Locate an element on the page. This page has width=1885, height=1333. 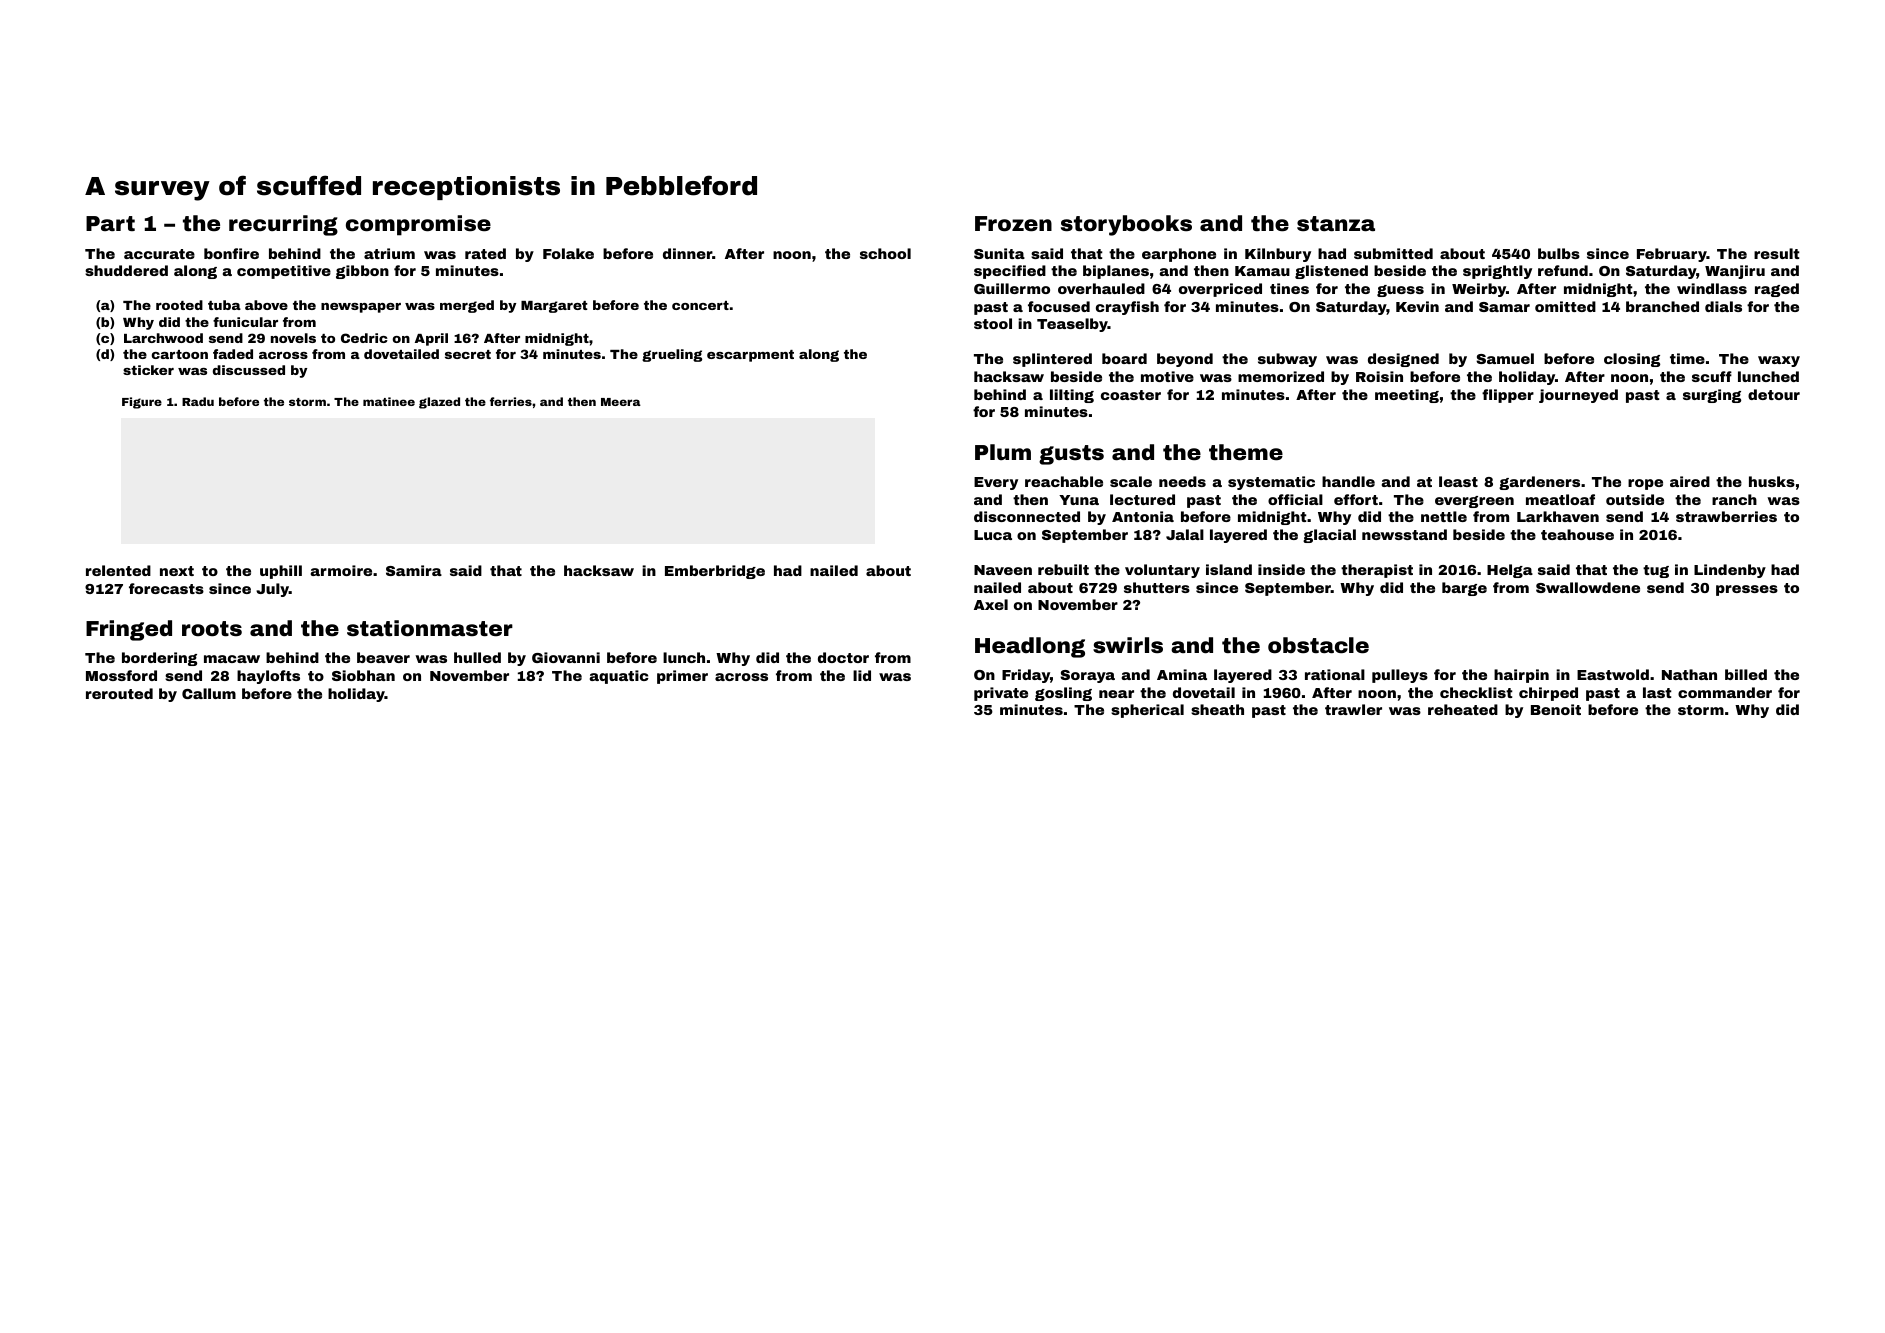
rerouted is located at coordinates (119, 693).
